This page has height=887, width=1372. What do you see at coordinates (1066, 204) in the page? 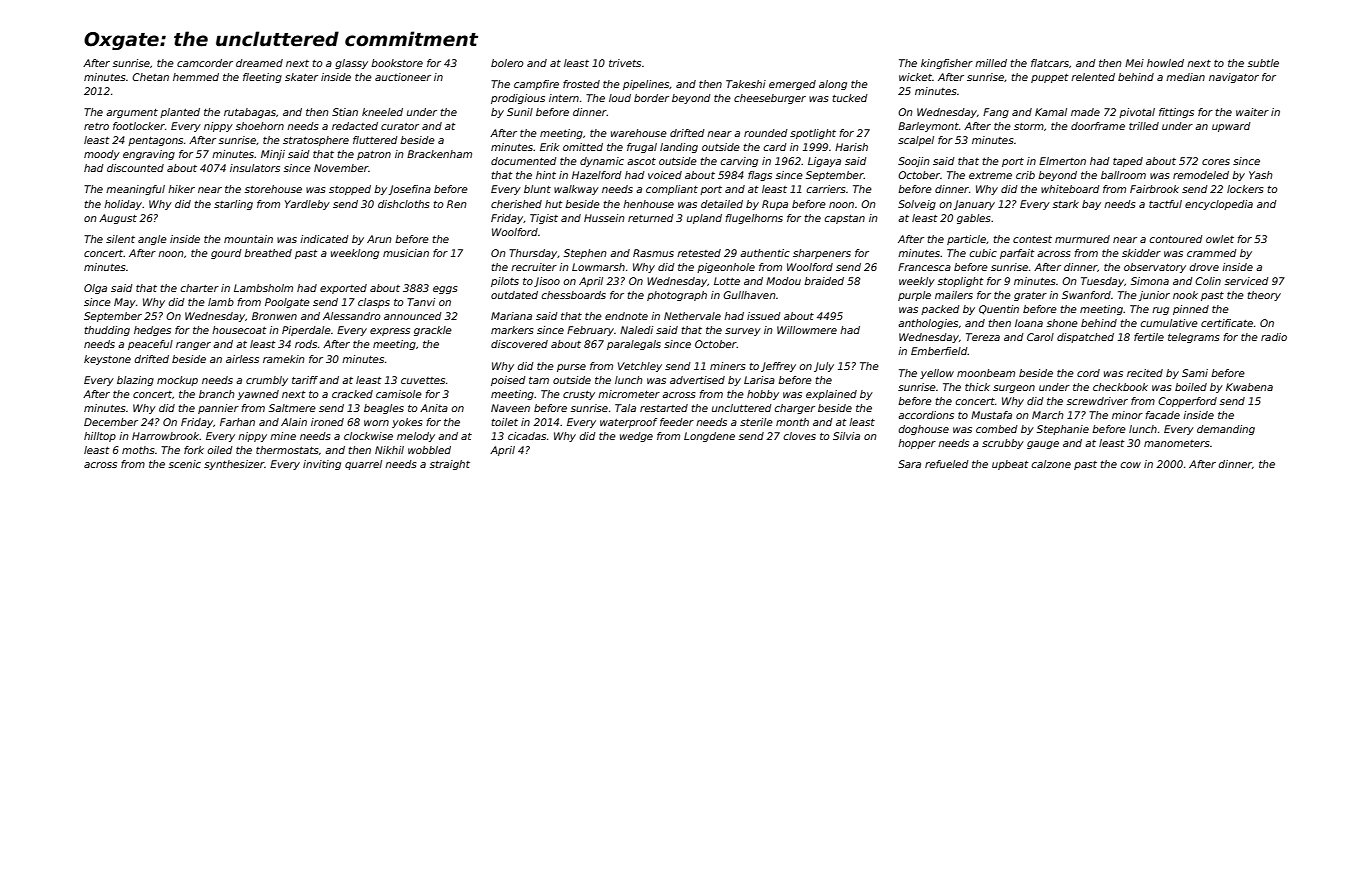
I see `stark` at bounding box center [1066, 204].
